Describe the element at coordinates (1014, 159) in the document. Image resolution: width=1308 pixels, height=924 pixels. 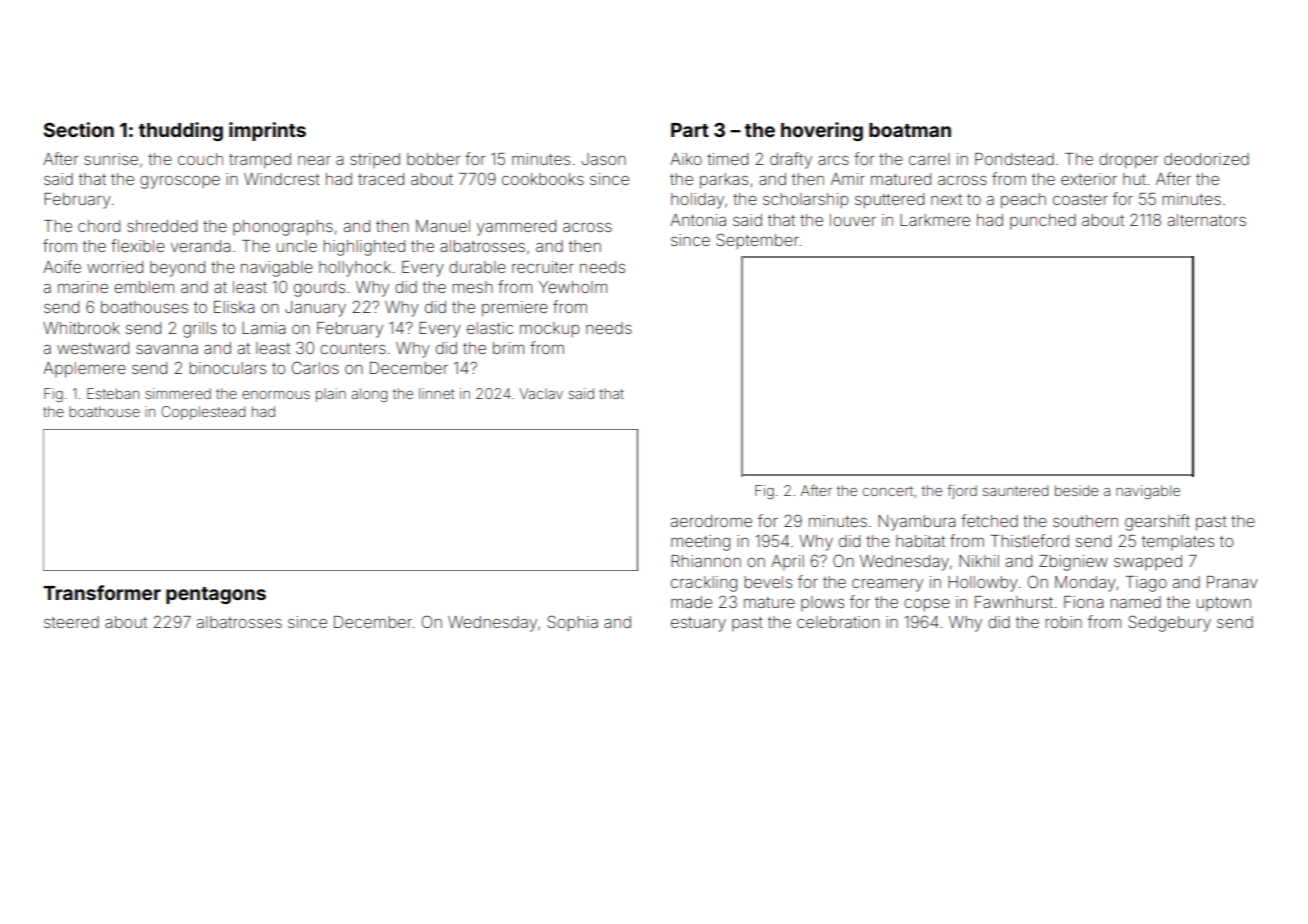
I see `Pondstead` at that location.
